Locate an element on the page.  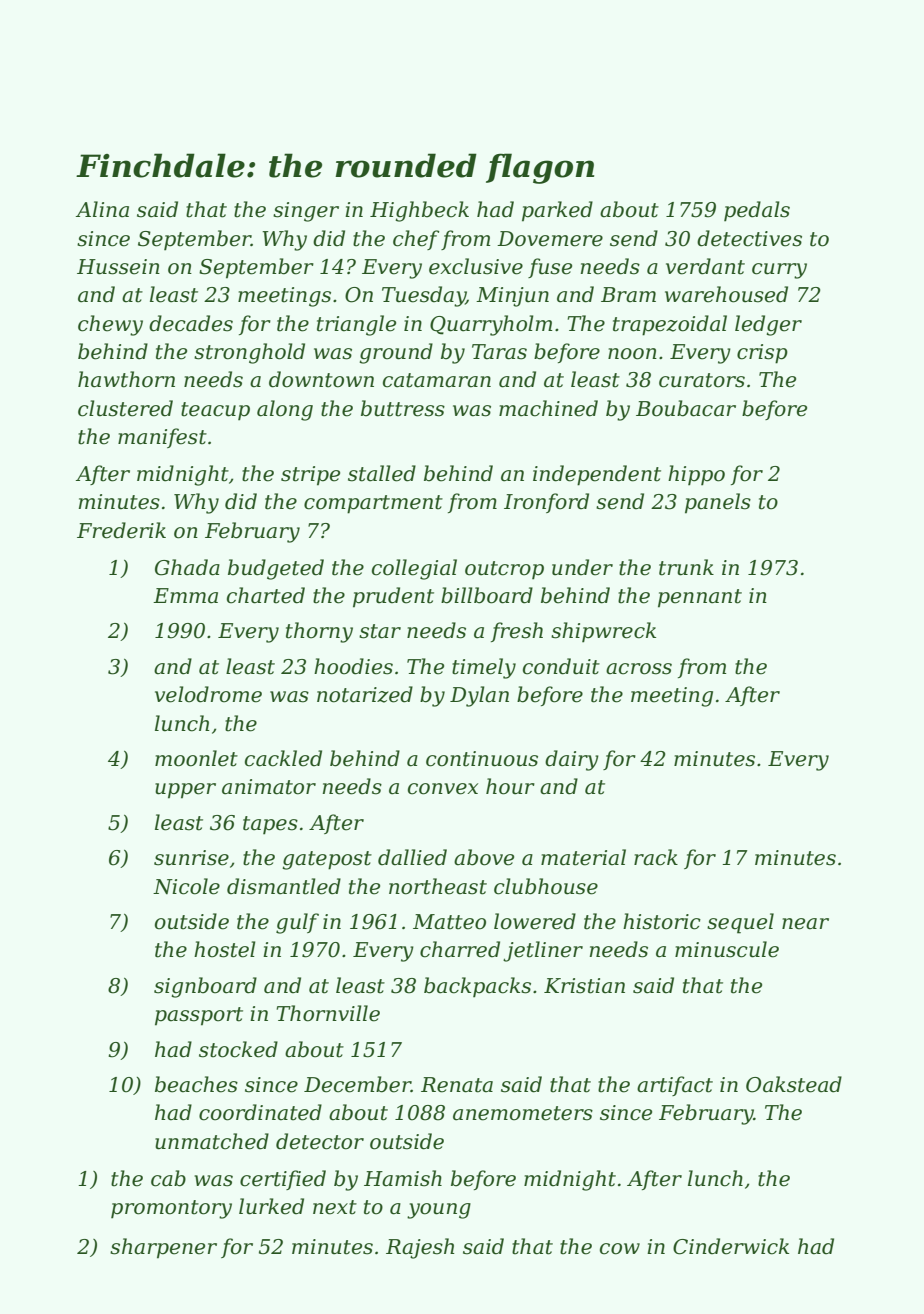
Highbeck is located at coordinates (419, 211).
